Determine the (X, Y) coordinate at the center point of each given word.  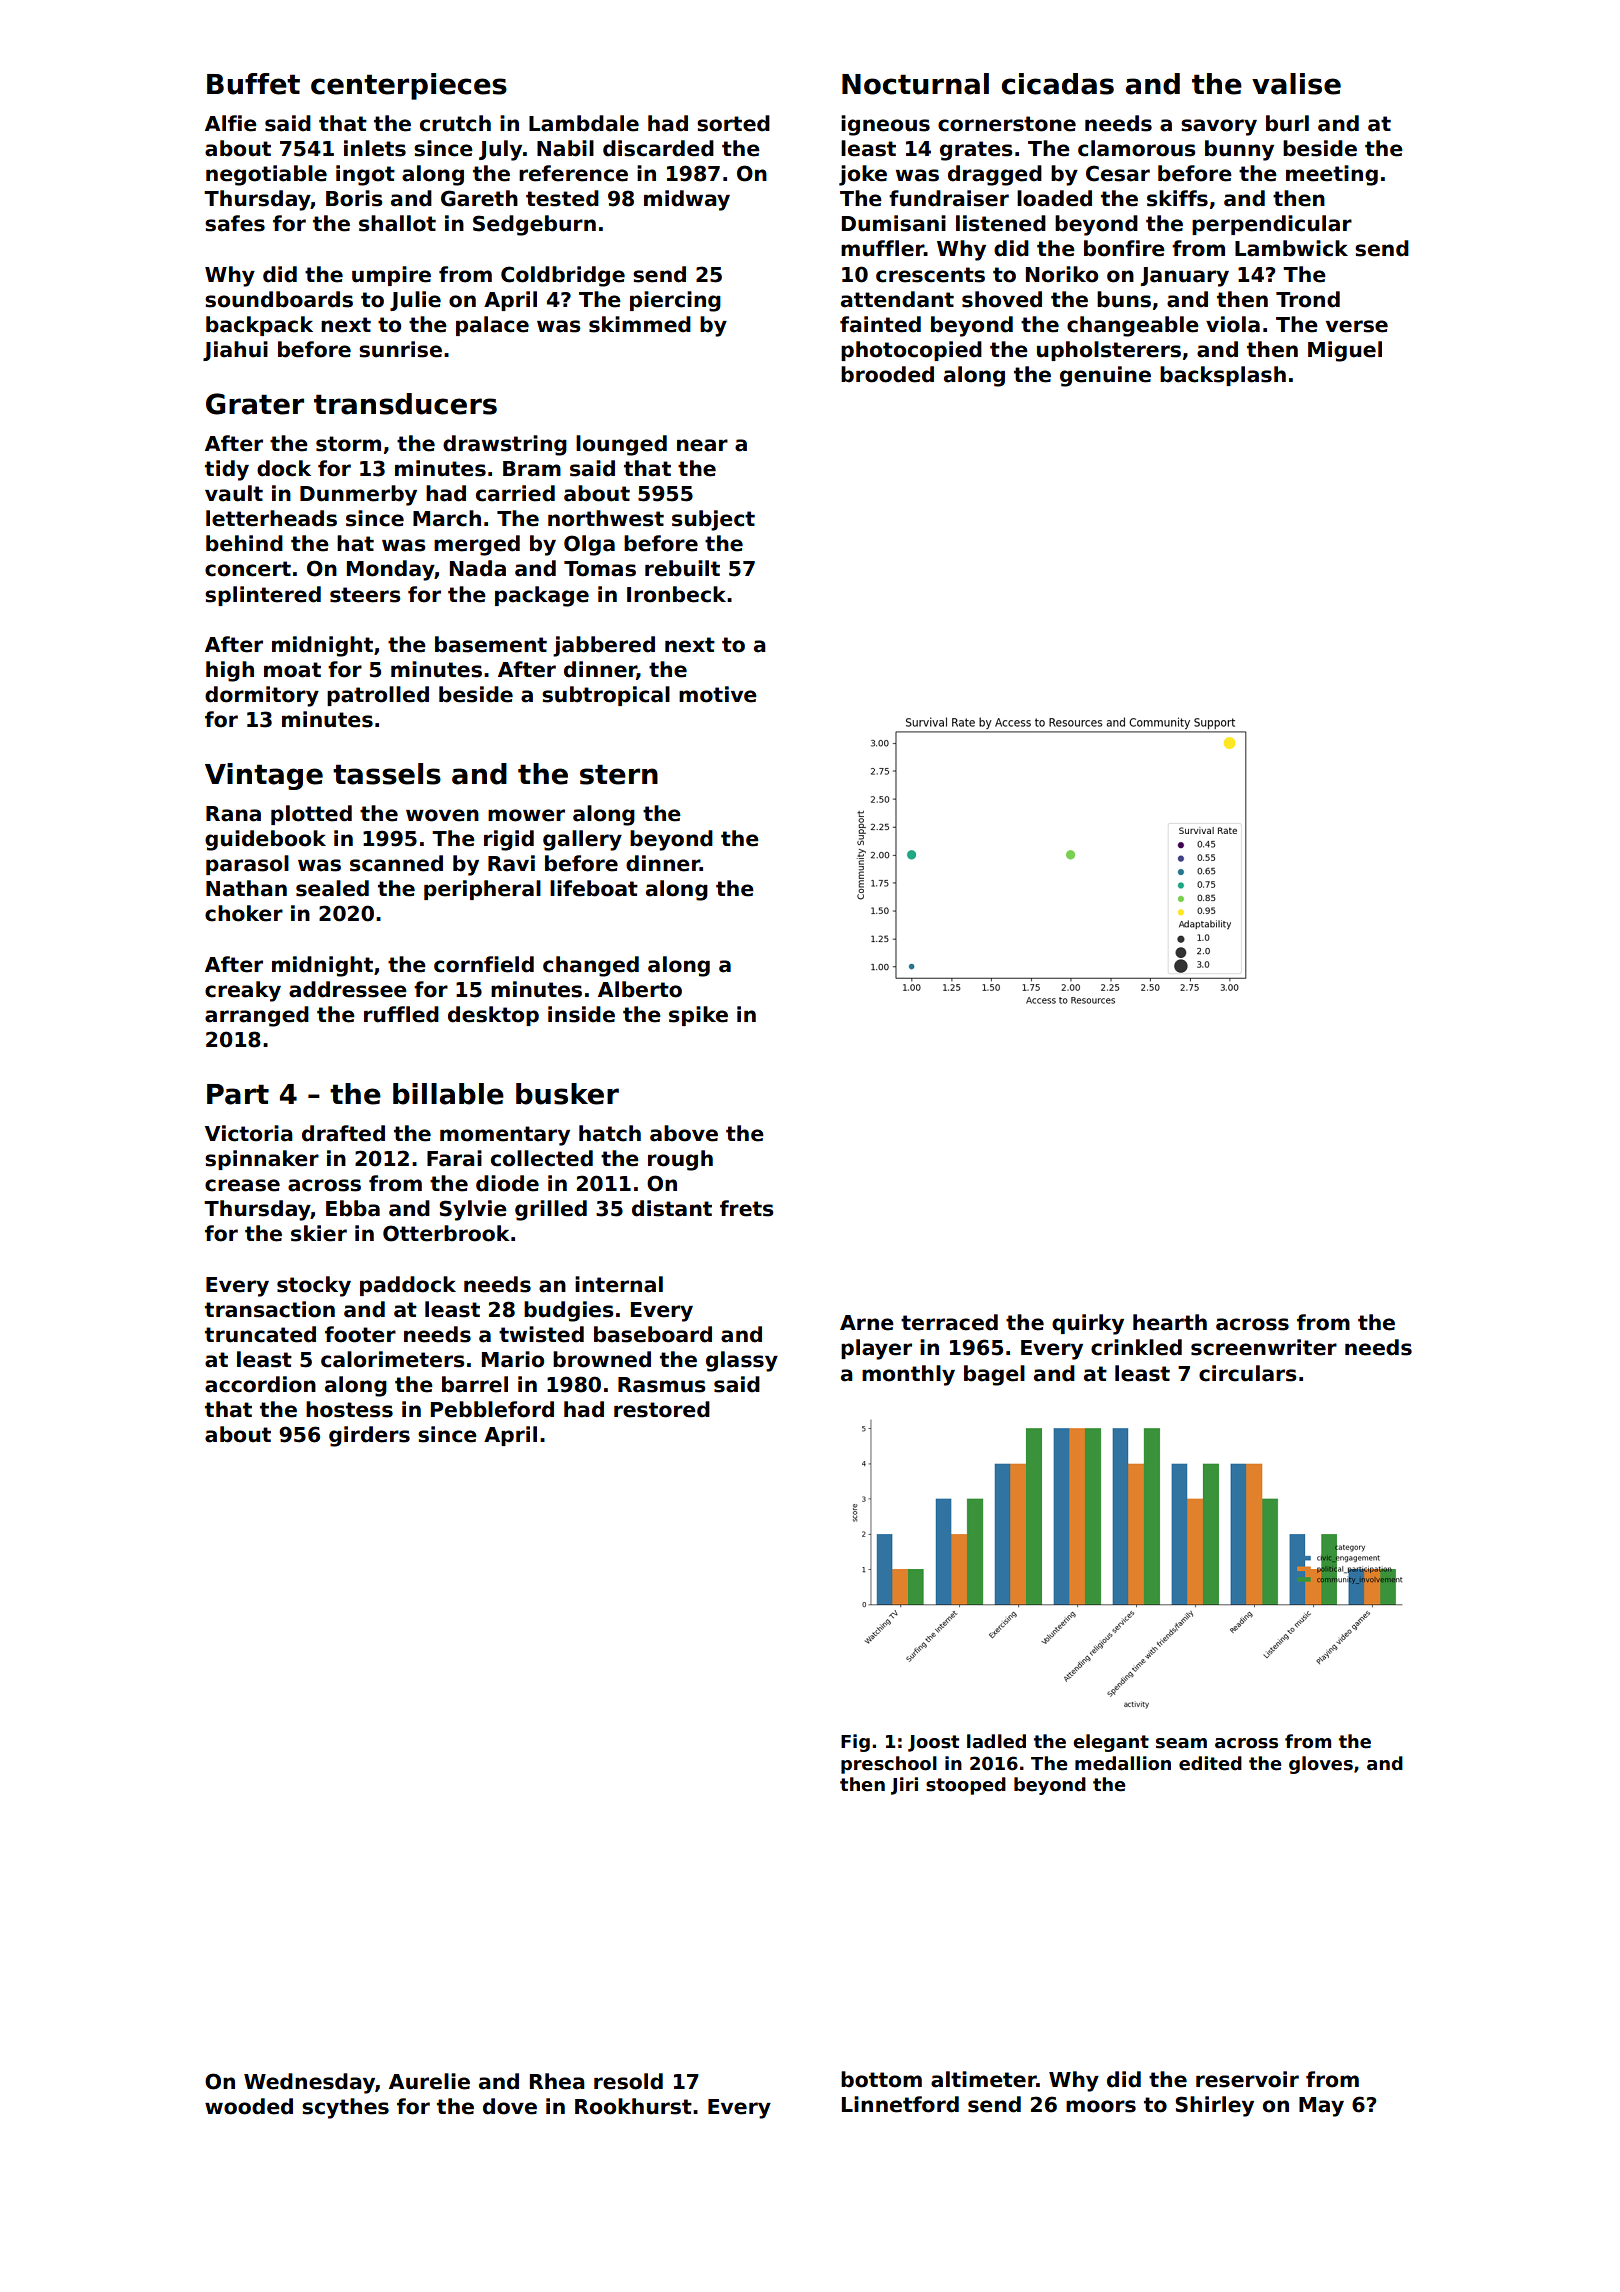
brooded (887, 374)
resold (628, 2081)
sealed (332, 888)
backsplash (1223, 376)
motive (718, 694)
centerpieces (409, 86)
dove (510, 2106)
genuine (1105, 376)
